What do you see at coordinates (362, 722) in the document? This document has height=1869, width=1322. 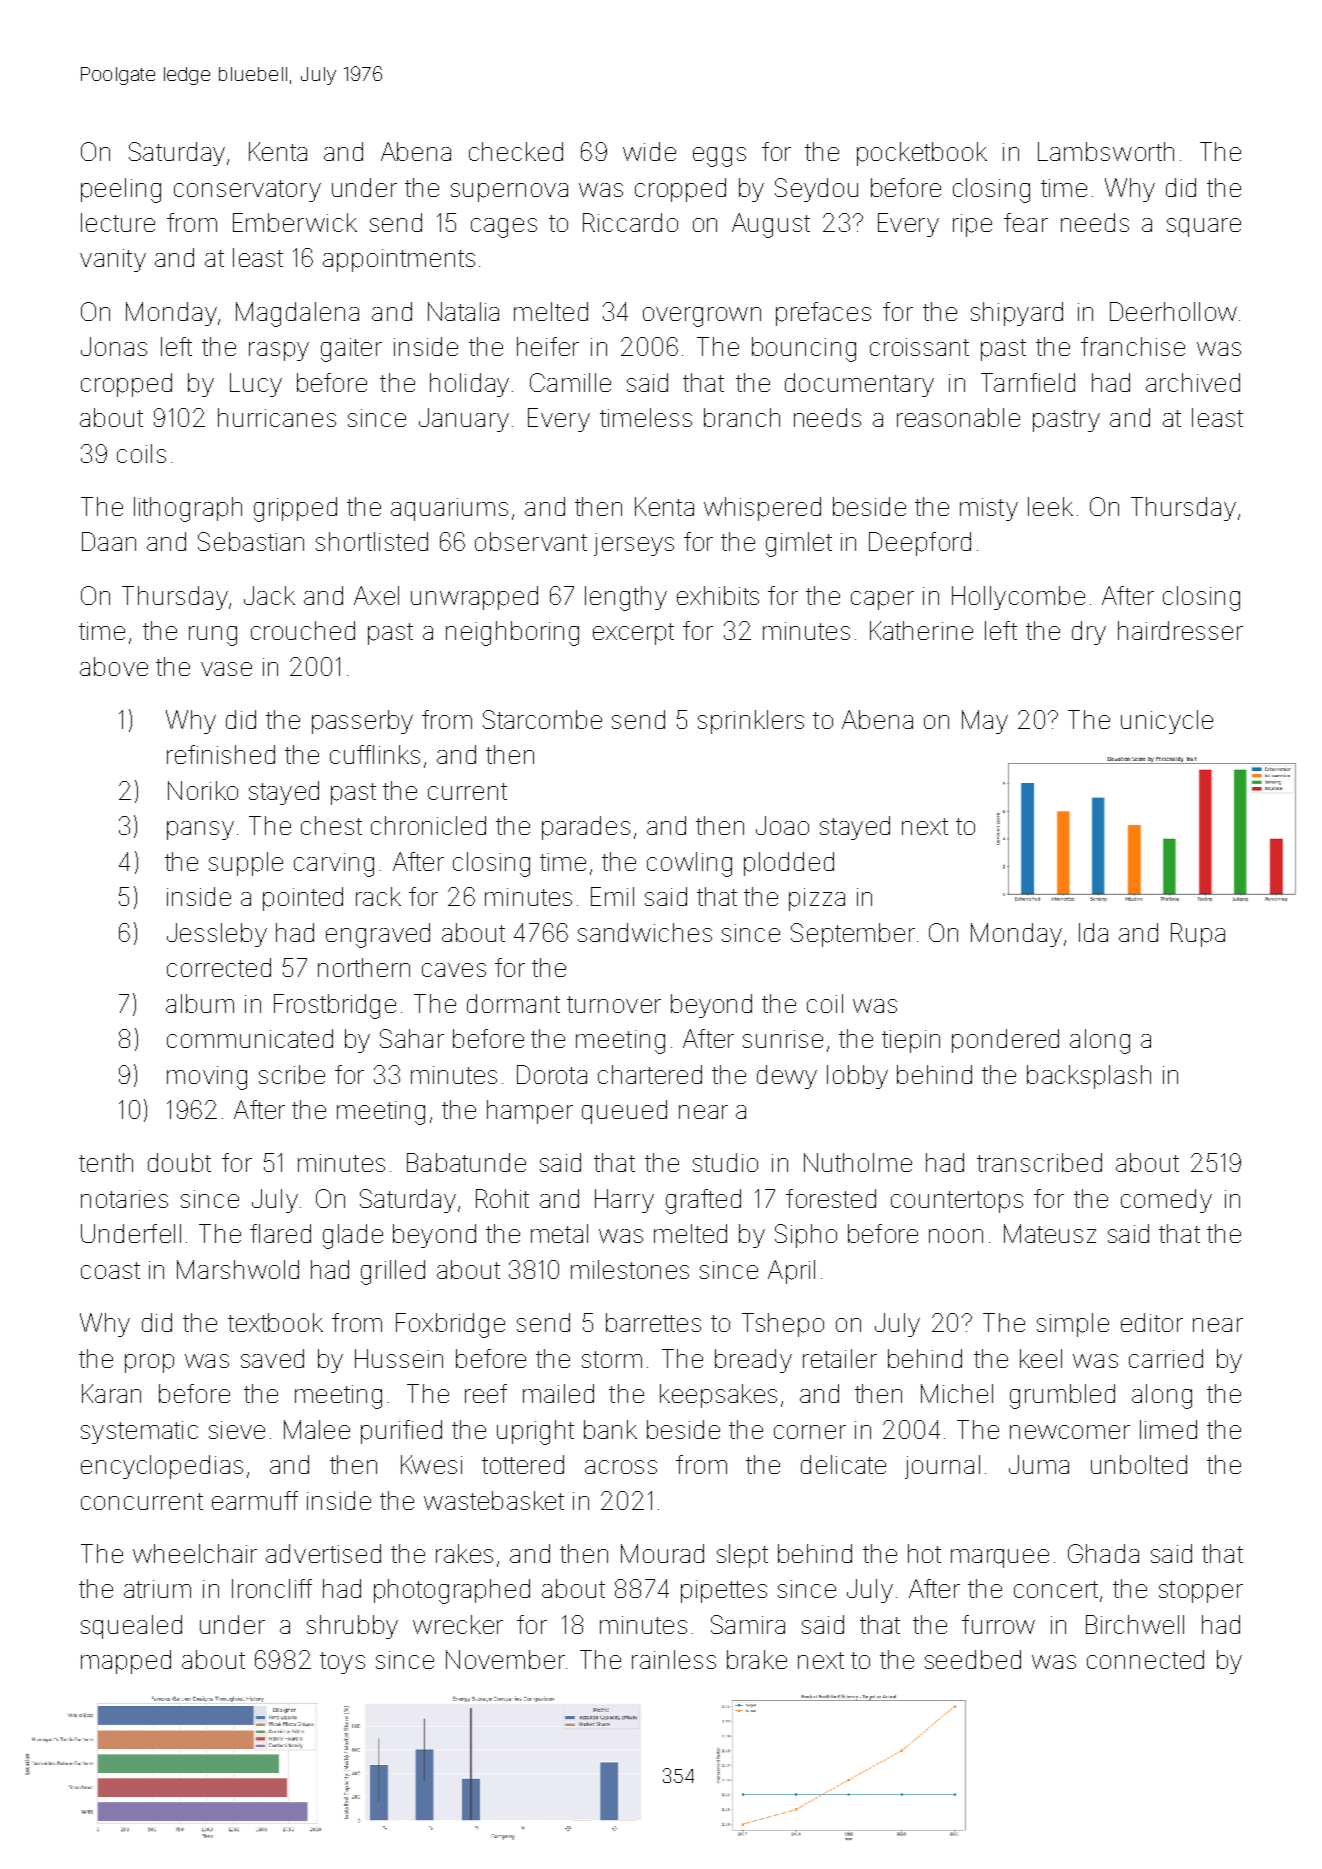 I see `passerby` at bounding box center [362, 722].
